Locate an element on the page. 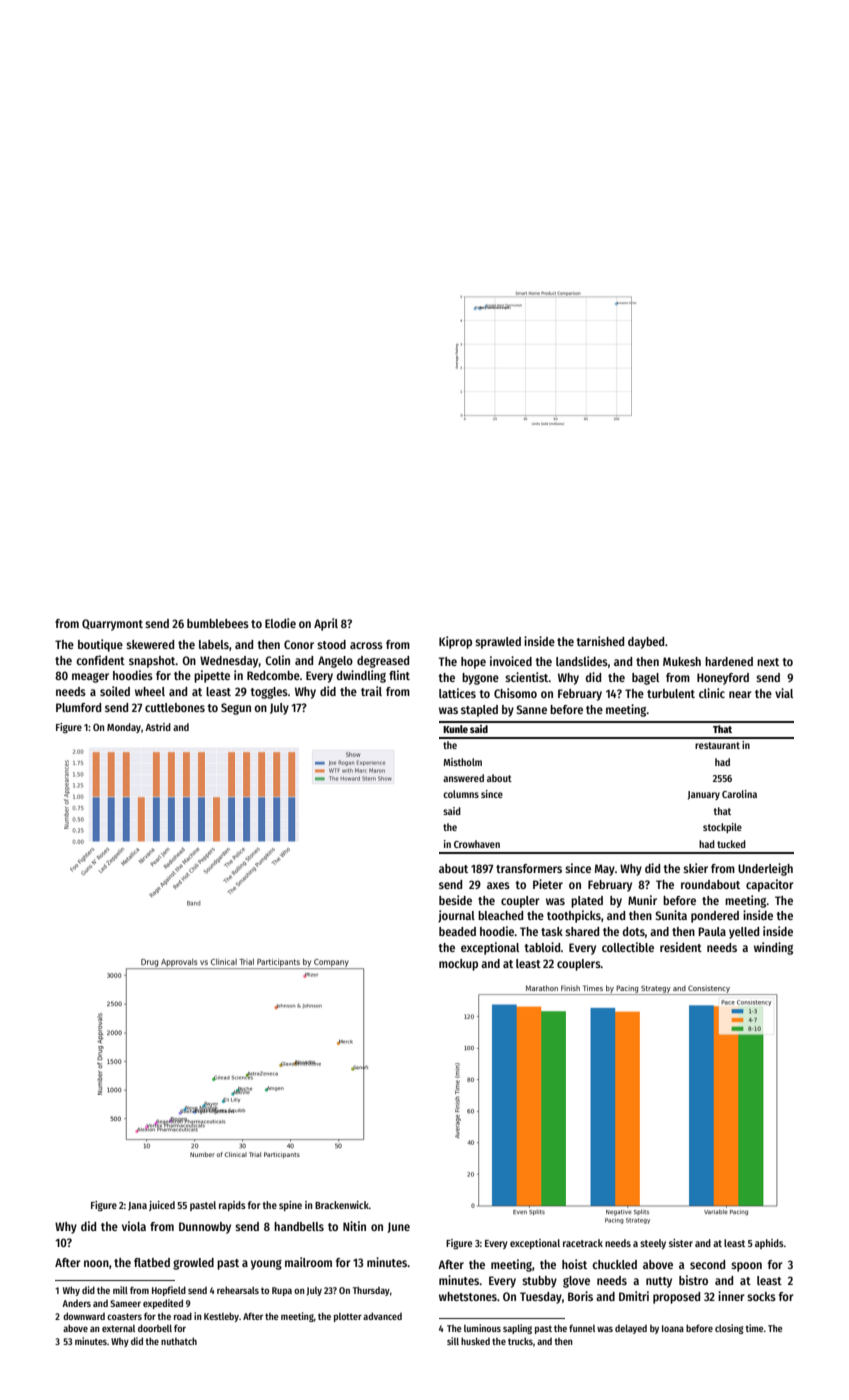  next is located at coordinates (768, 662).
